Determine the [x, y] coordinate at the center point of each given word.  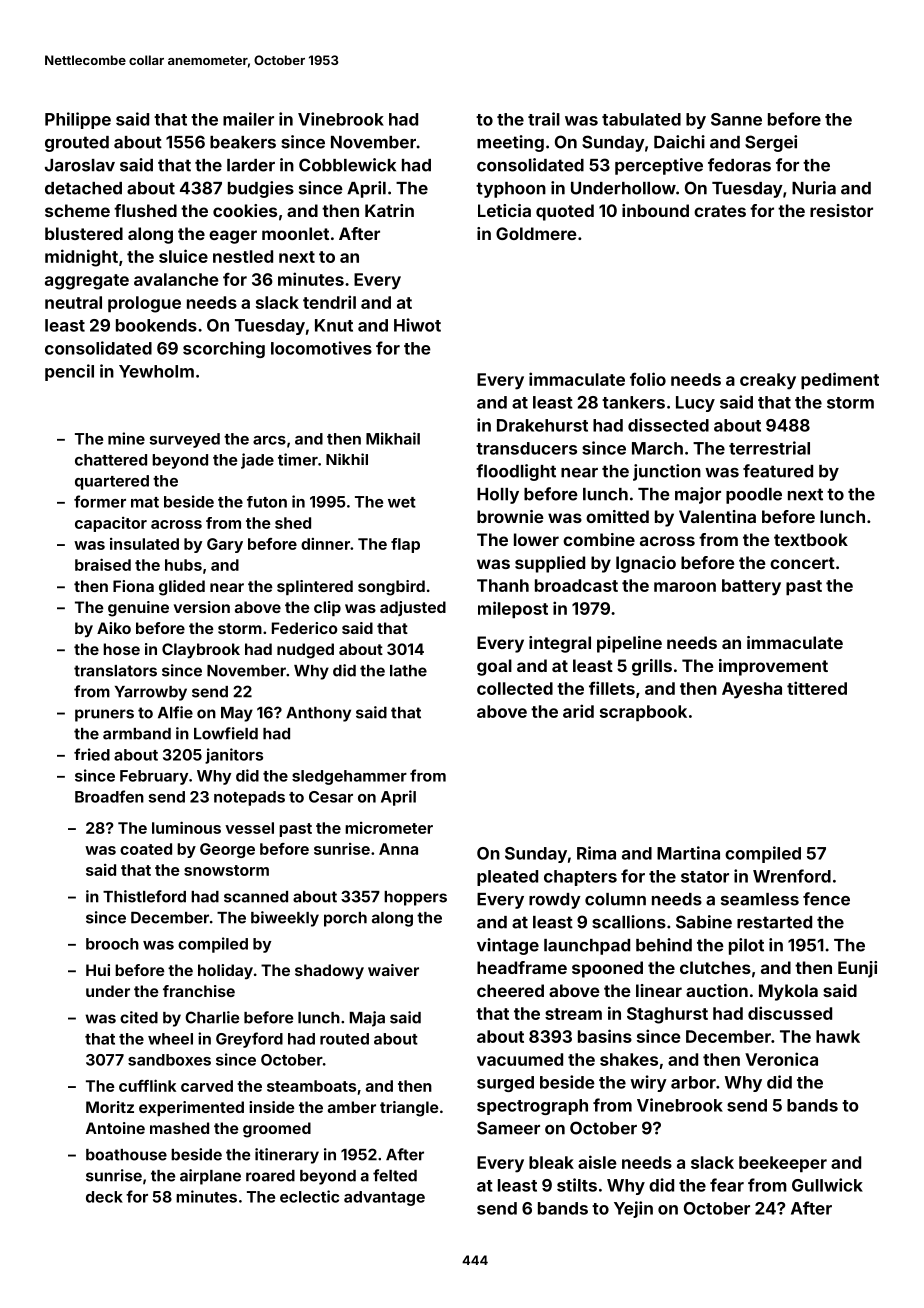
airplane [210, 1177]
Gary [225, 545]
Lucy [695, 404]
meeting [510, 143]
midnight [81, 258]
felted [395, 1175]
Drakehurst [542, 425]
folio [648, 379]
